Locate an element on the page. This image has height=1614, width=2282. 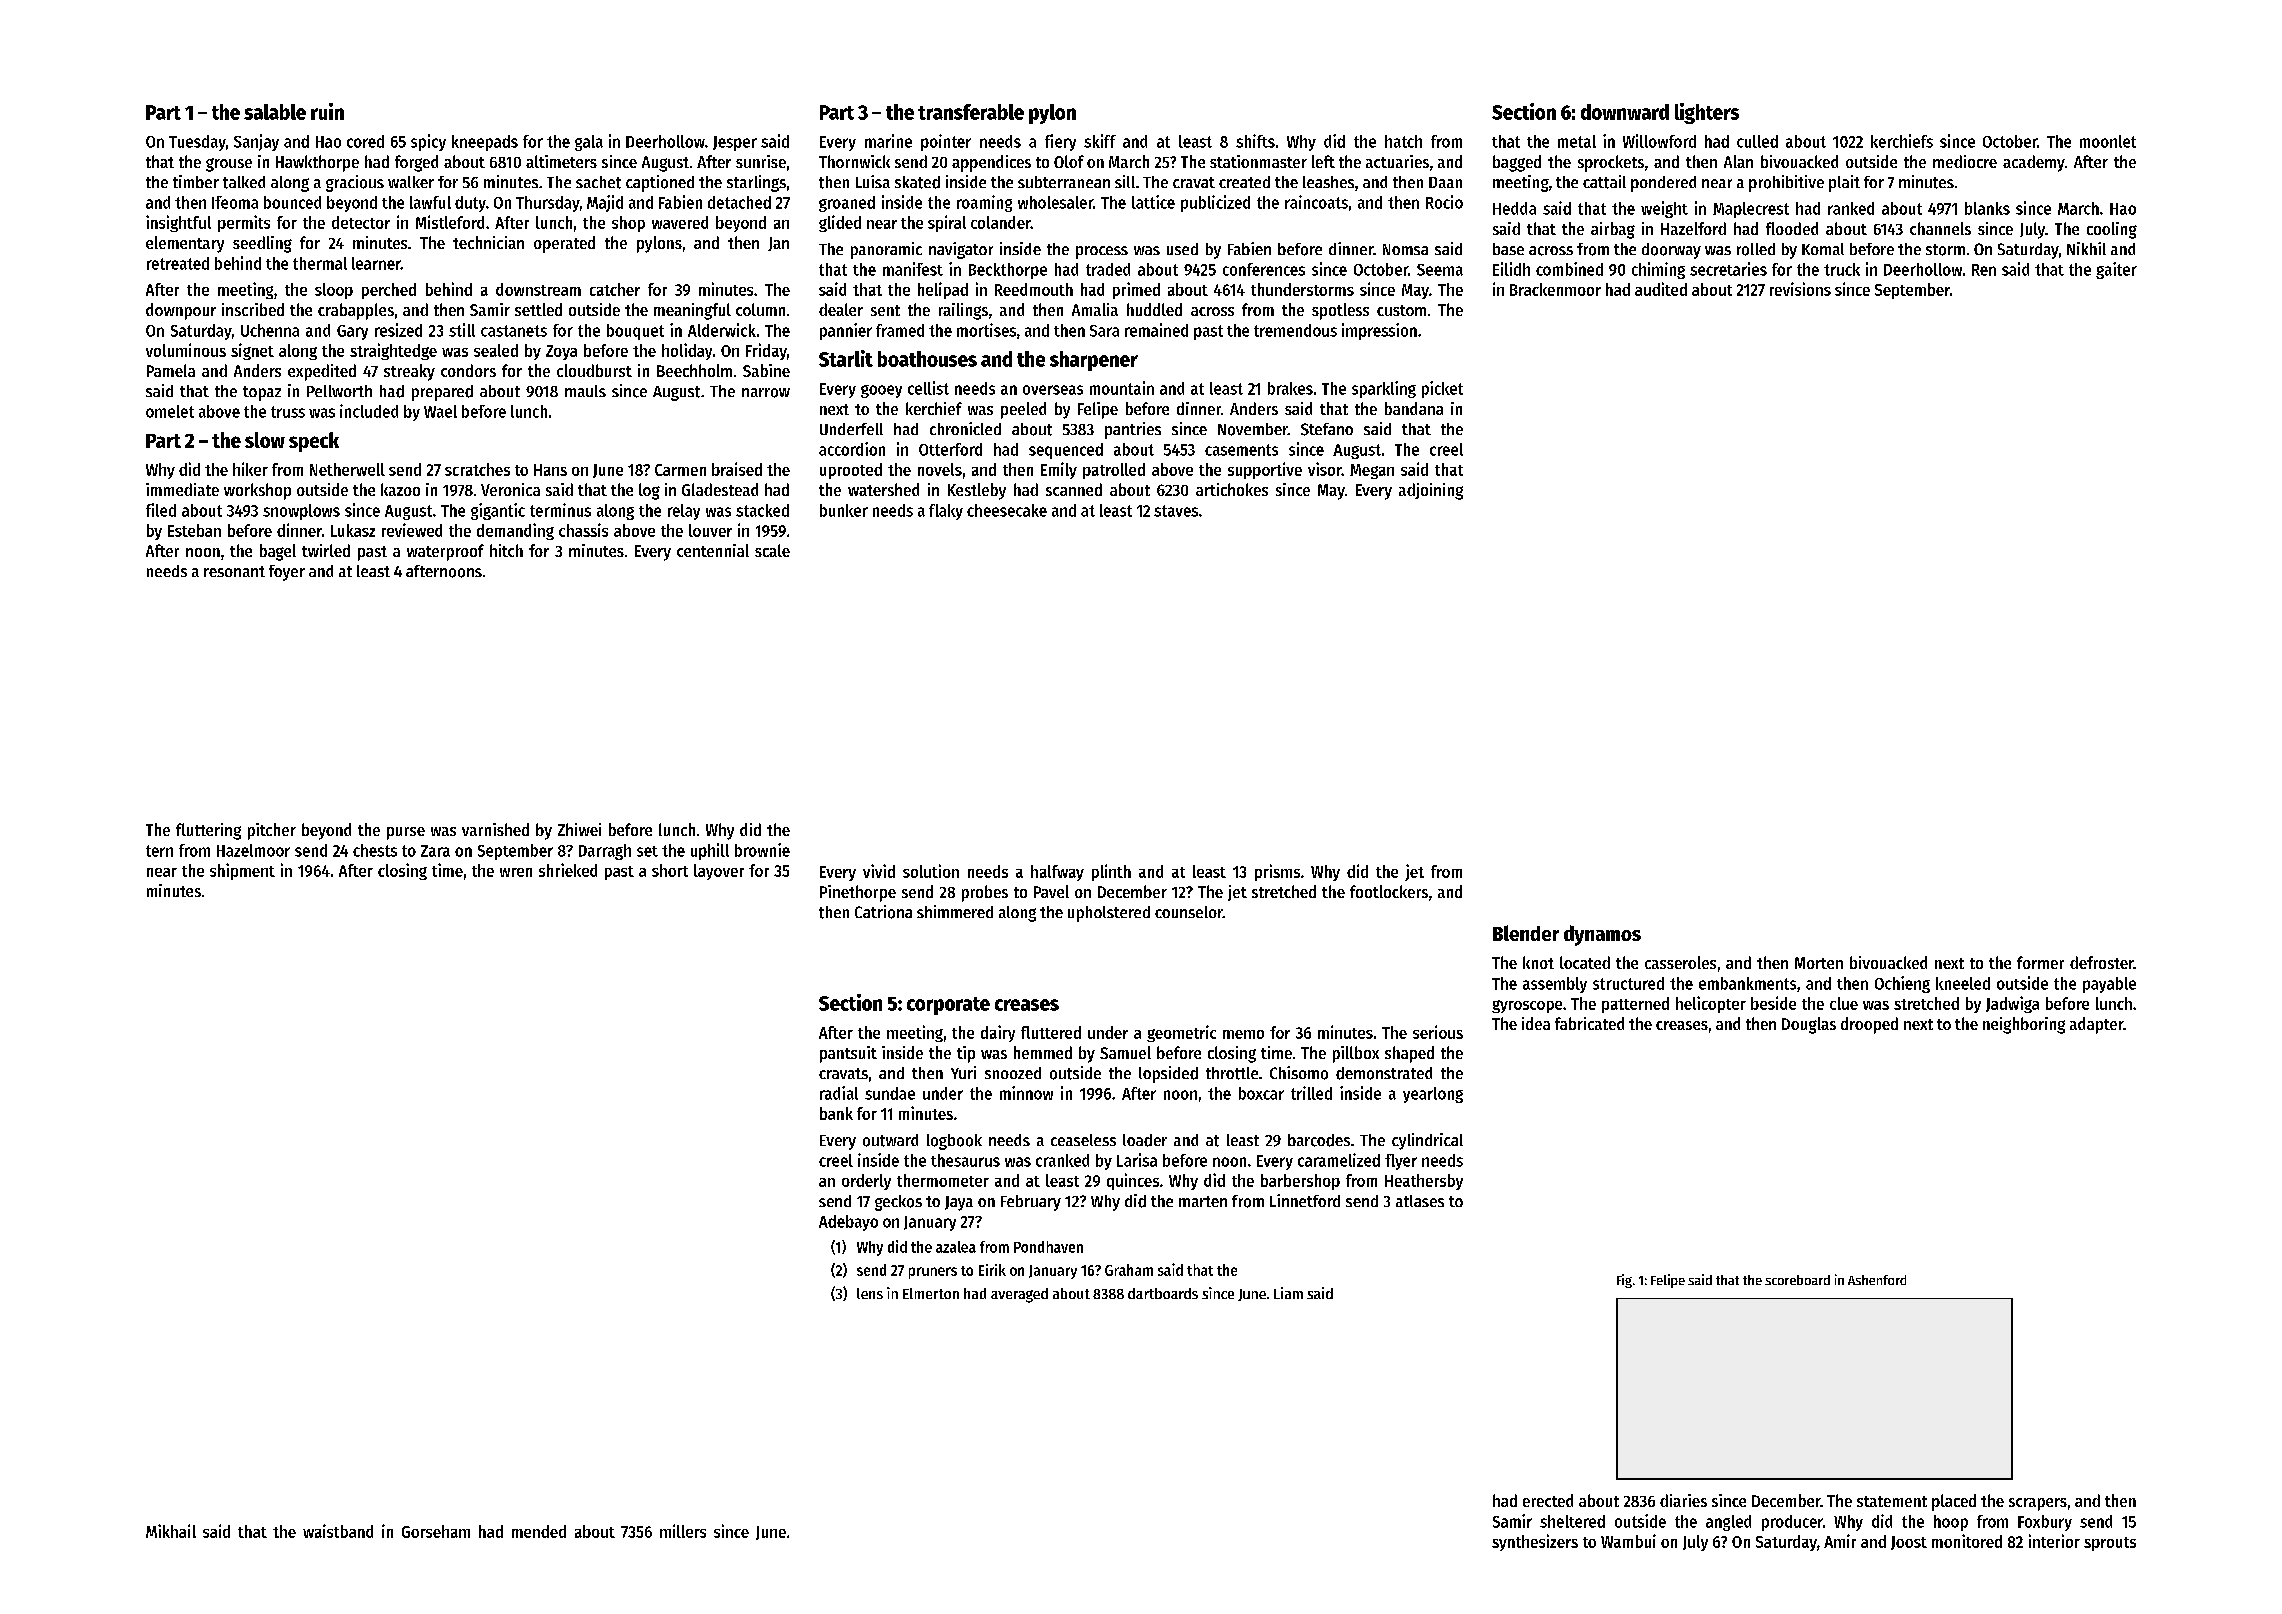
lighters is located at coordinates (1707, 113).
